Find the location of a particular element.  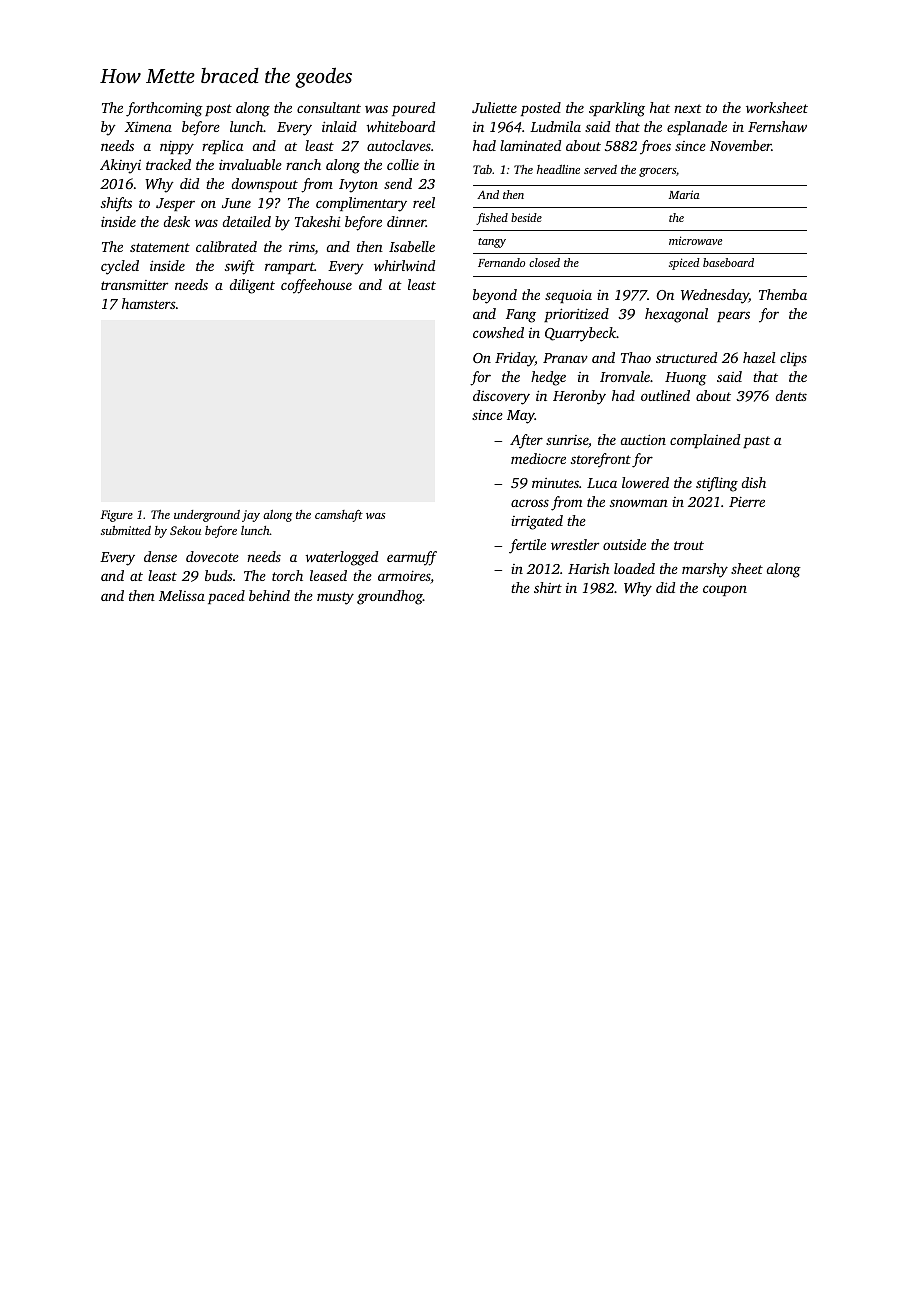

cowshed is located at coordinates (498, 332).
